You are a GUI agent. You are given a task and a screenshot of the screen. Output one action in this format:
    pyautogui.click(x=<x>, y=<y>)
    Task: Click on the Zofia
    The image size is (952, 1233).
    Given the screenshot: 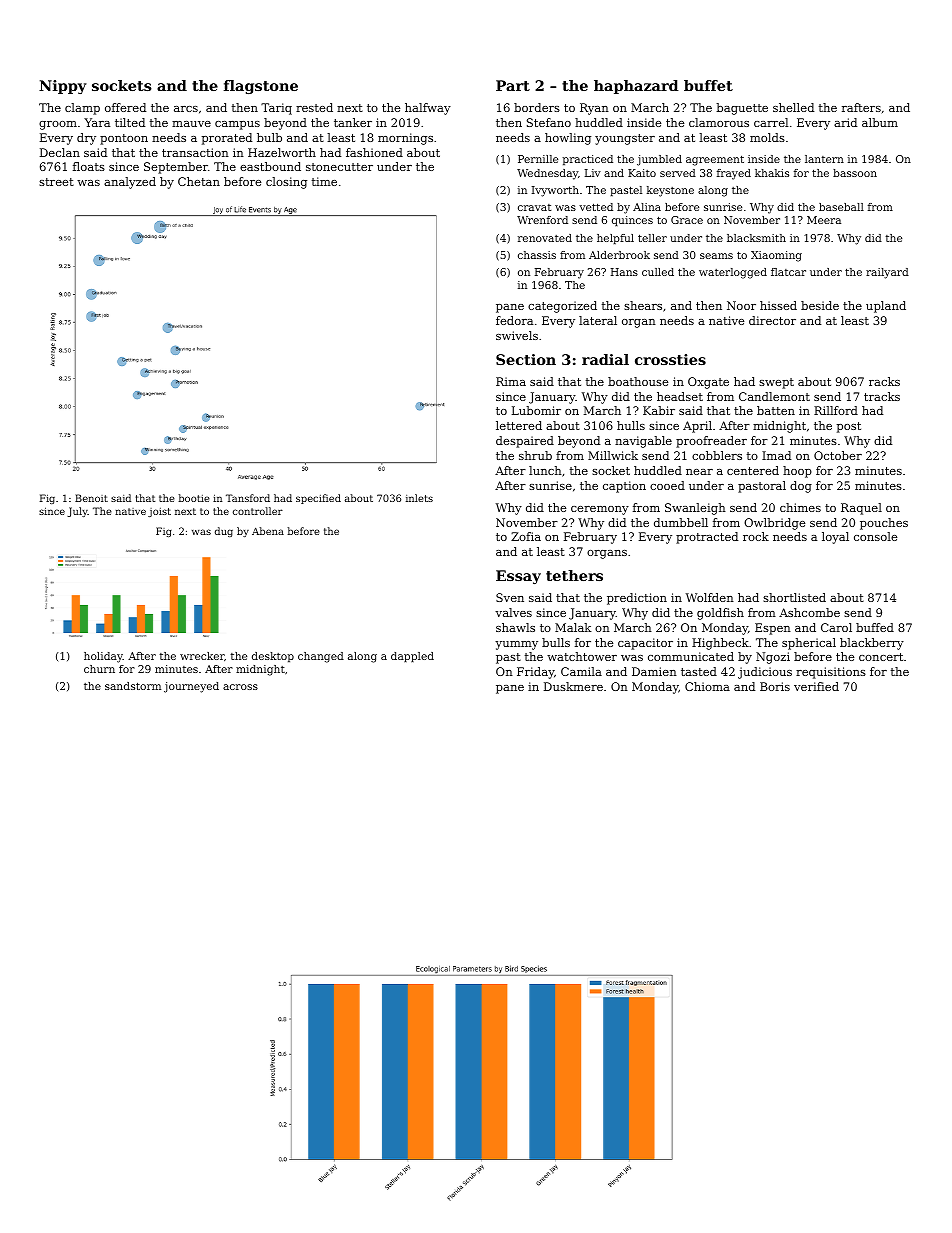 What is the action you would take?
    pyautogui.click(x=526, y=536)
